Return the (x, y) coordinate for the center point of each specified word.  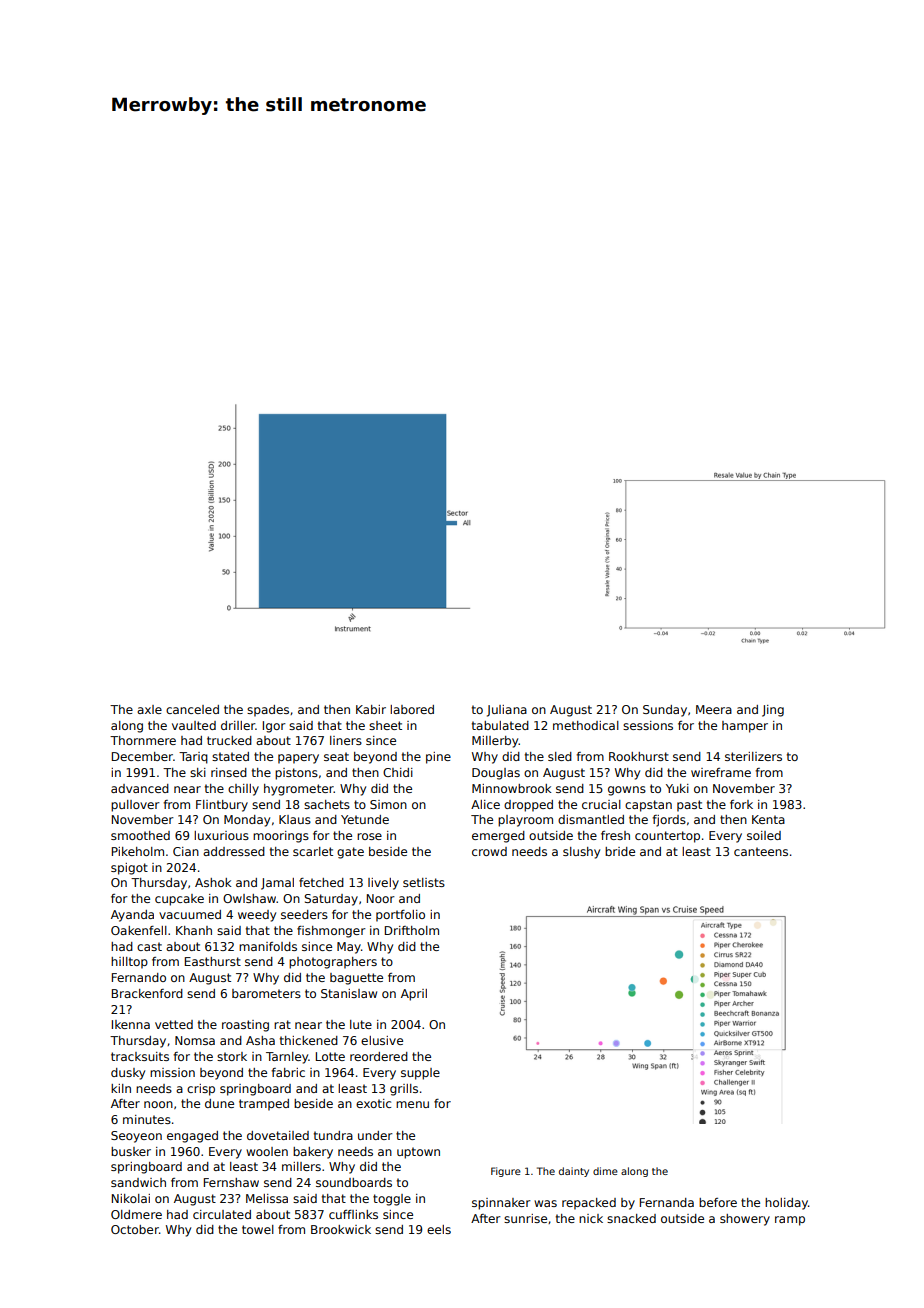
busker (131, 1151)
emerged (498, 837)
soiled (764, 835)
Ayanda (132, 916)
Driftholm (412, 930)
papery (298, 759)
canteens (761, 851)
